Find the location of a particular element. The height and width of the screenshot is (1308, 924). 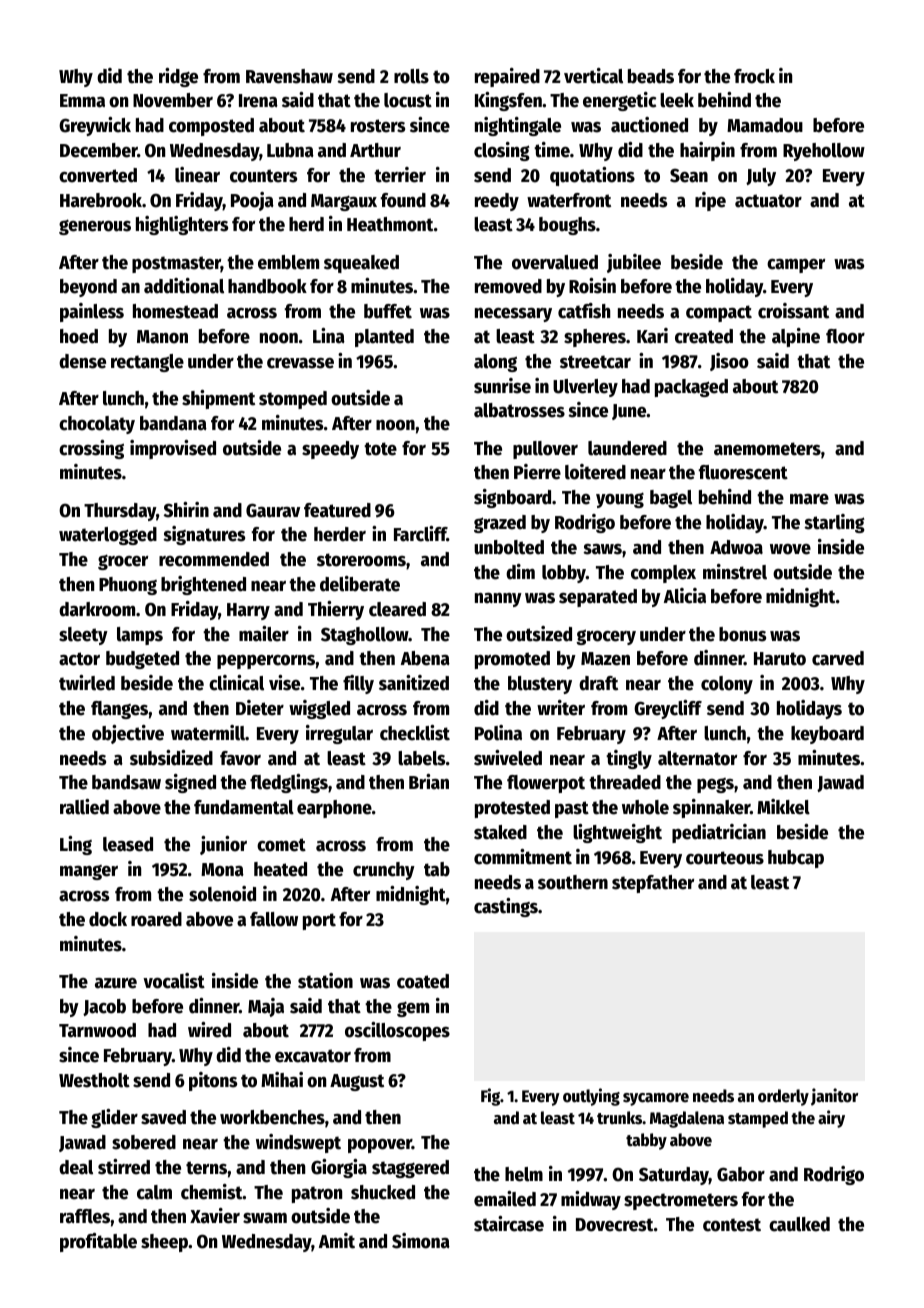

mare is located at coordinates (809, 499).
